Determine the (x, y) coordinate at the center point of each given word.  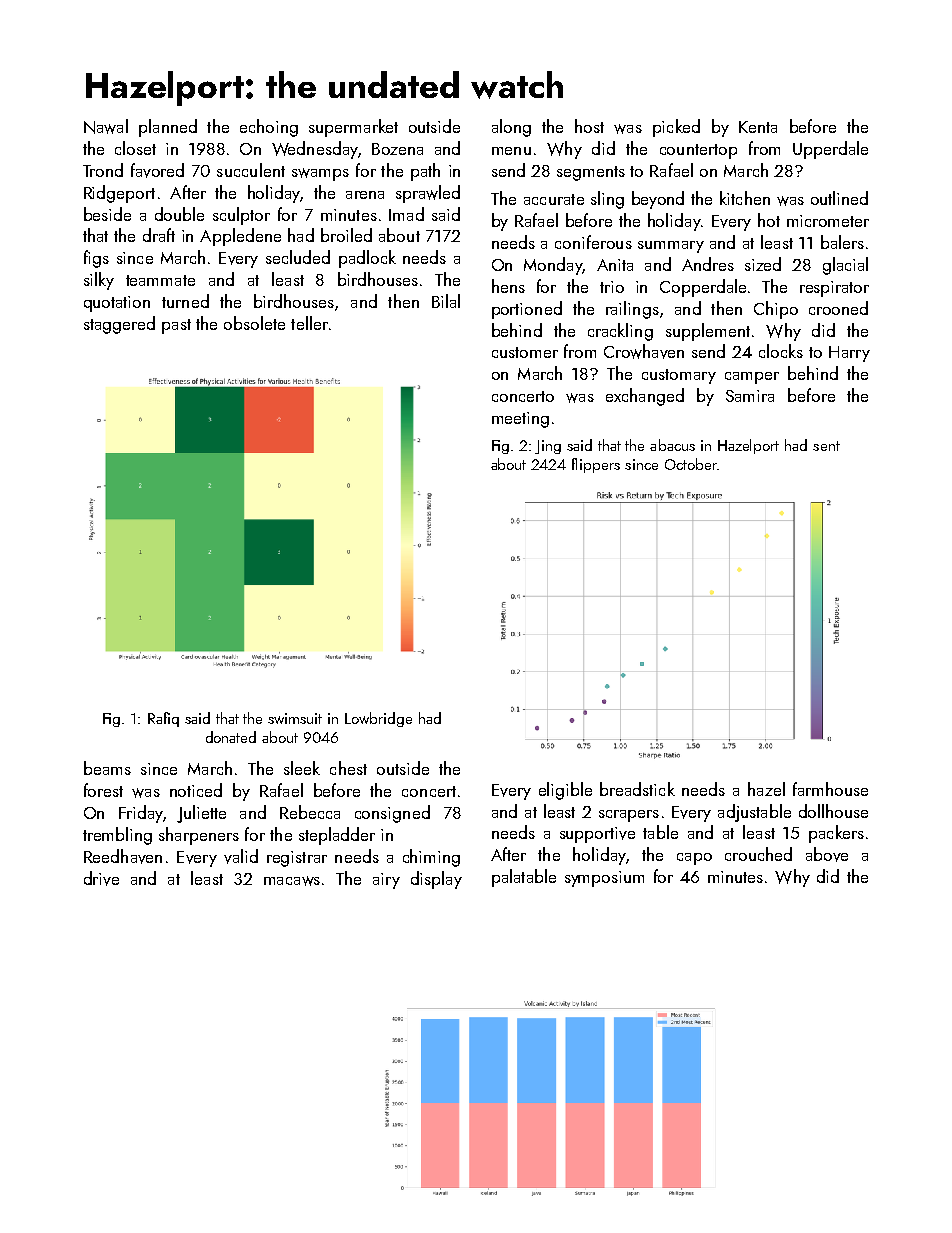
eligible (565, 791)
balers (842, 242)
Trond (103, 170)
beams (107, 768)
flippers (596, 465)
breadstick (637, 789)
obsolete (254, 323)
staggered (119, 325)
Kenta (758, 127)
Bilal (446, 301)
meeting (520, 420)
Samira (750, 396)
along (511, 128)
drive (101, 878)
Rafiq (163, 719)
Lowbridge (378, 719)
